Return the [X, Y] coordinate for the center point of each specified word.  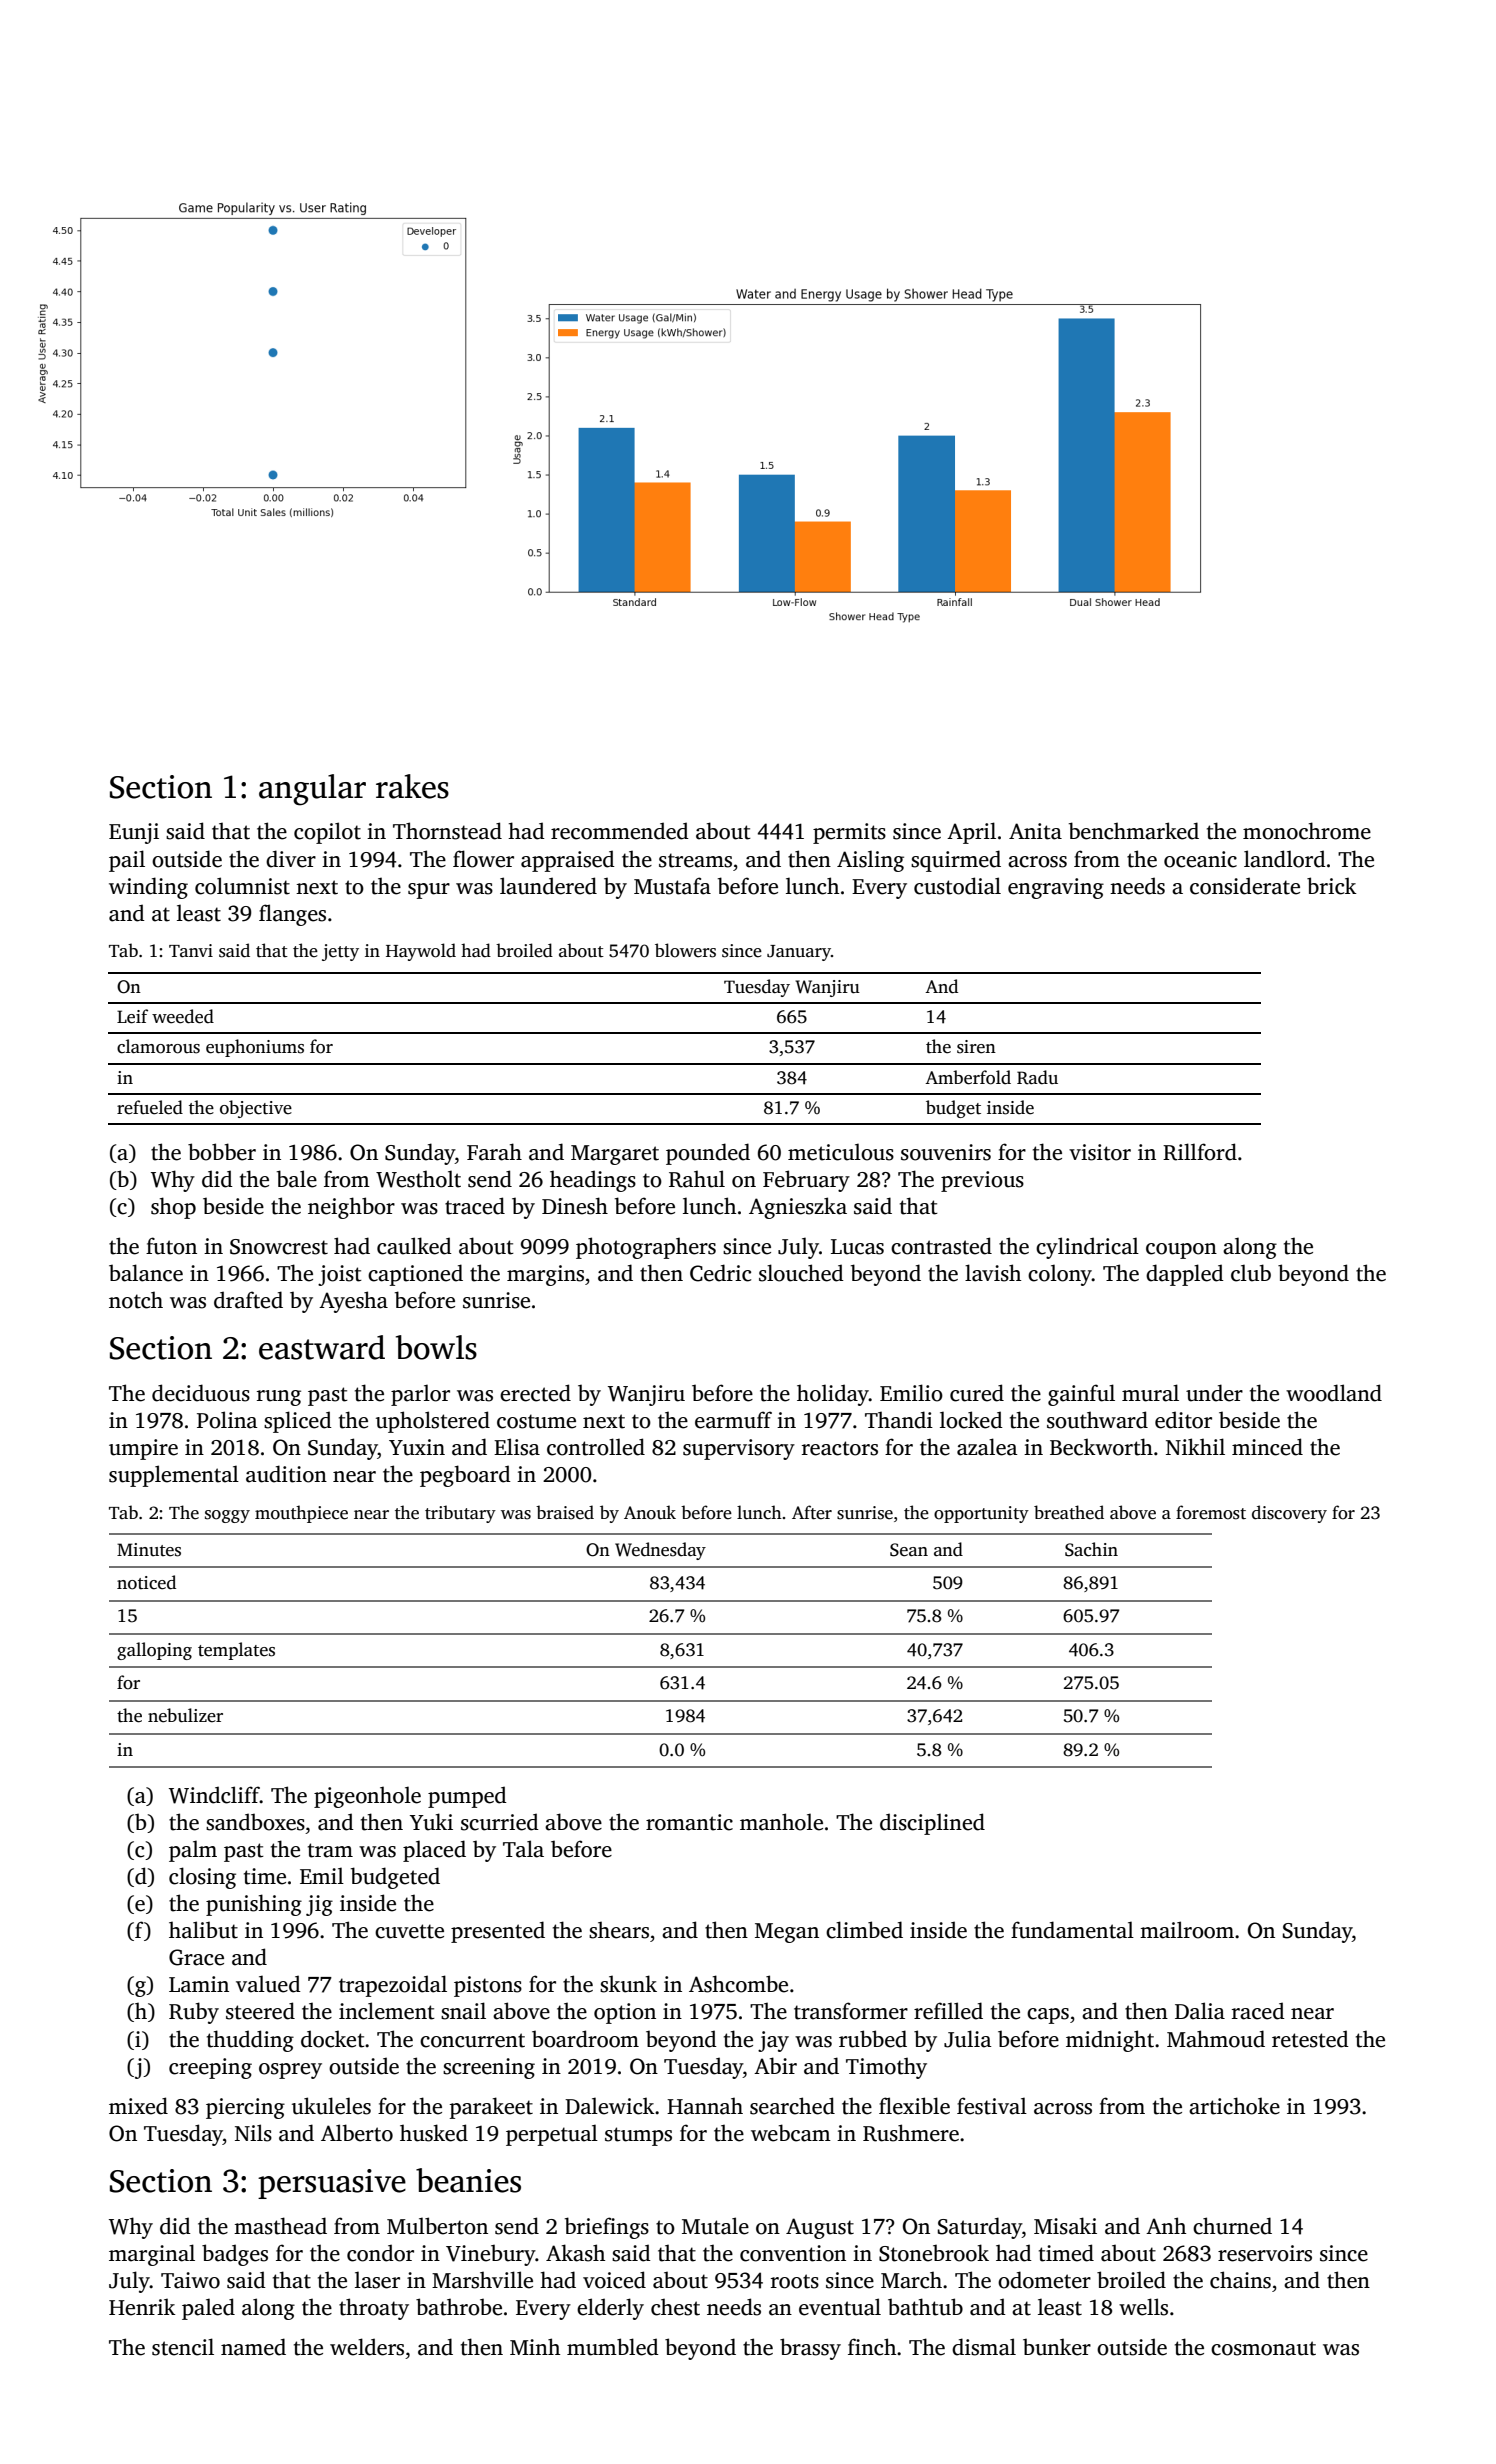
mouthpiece [301, 1514]
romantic [689, 1822]
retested [1310, 2039]
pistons [488, 1986]
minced [1267, 1447]
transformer [851, 2011]
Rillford [1200, 1152]
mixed [138, 2106]
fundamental [1072, 1930]
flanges [292, 915]
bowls [436, 1347]
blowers [685, 950]
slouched [801, 1273]
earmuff [733, 1420]
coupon [1181, 1251]
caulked [414, 1246]
